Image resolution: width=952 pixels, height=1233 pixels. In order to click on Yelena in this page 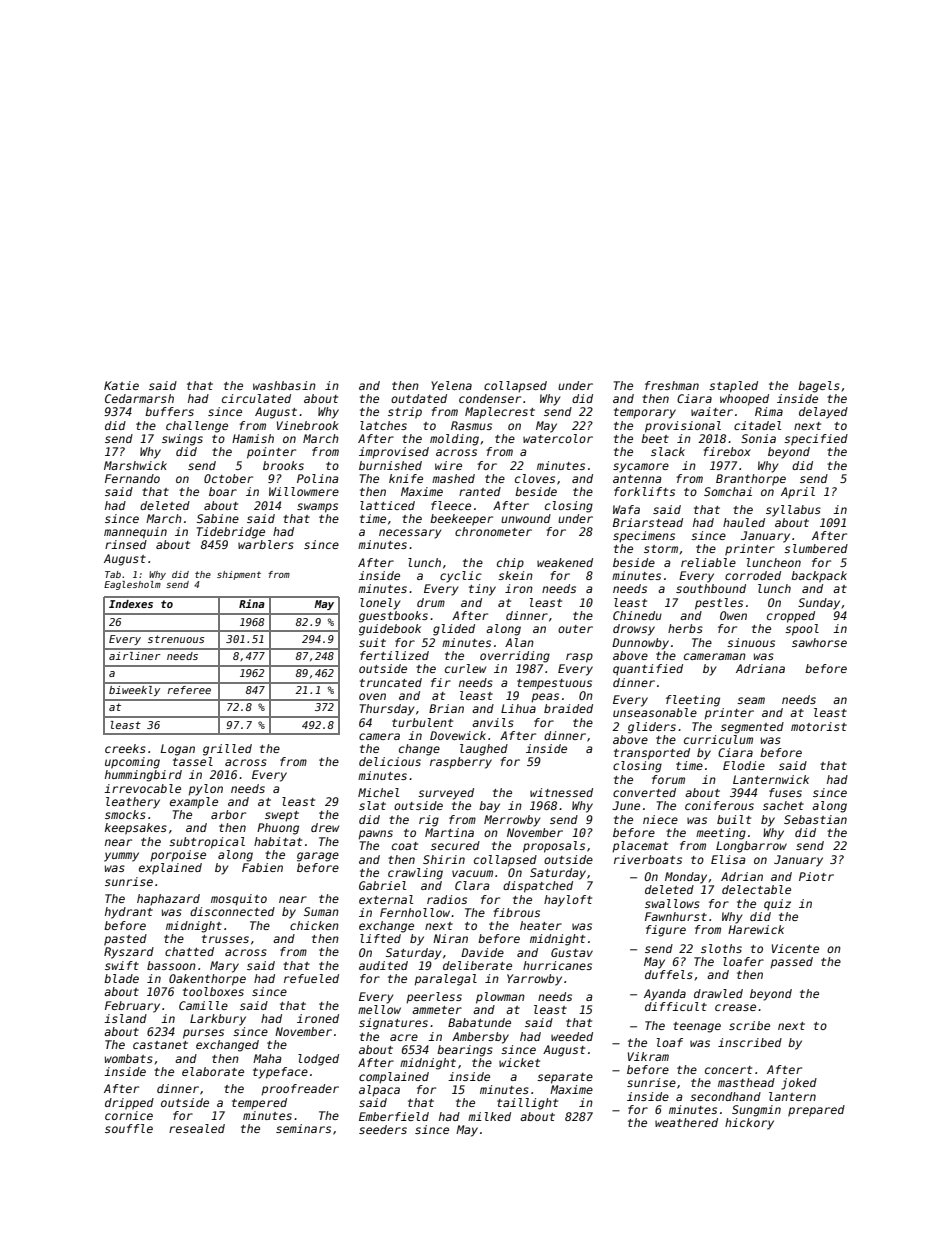, I will do `click(451, 385)`.
